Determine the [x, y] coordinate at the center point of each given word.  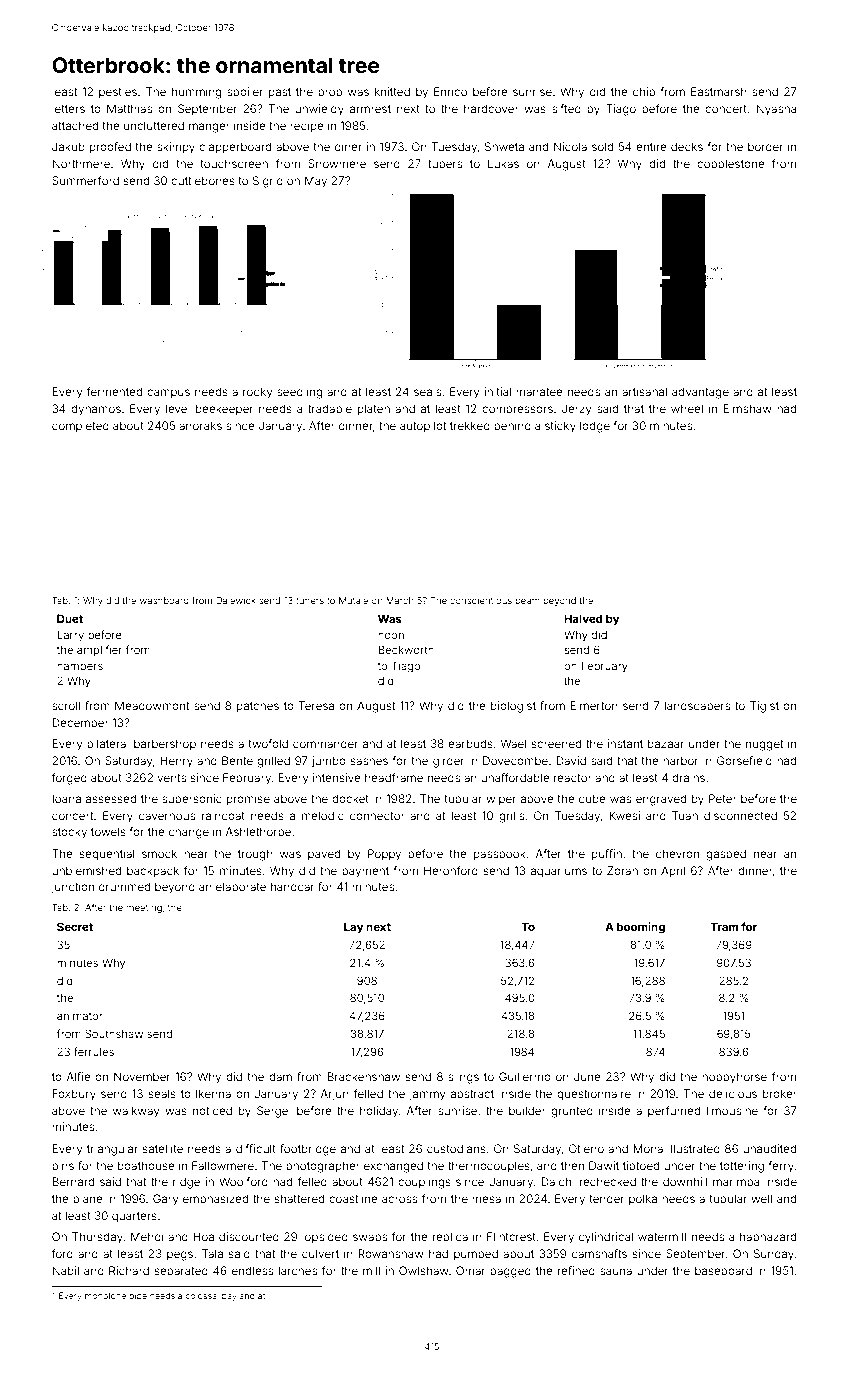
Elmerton [594, 705]
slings [463, 1078]
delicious [733, 1093]
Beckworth [406, 649]
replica [450, 1237]
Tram [724, 926]
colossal [202, 1295]
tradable [330, 408]
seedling [299, 393]
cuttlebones [203, 180]
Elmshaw [747, 408]
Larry [70, 636]
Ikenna [213, 1093]
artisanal [644, 391]
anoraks [200, 425]
